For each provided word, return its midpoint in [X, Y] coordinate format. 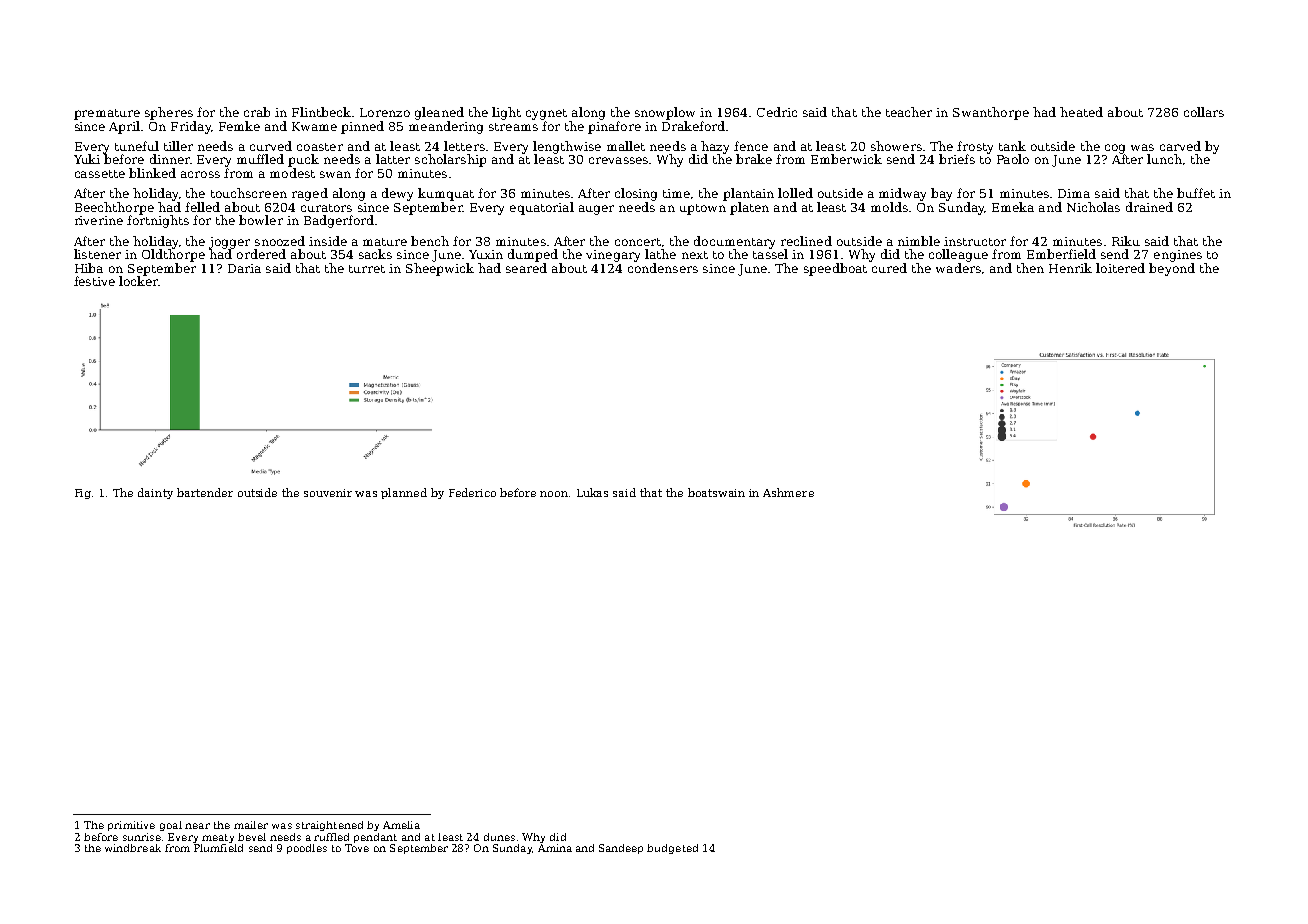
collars [1204, 112]
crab [257, 112]
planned [404, 493]
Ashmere [788, 492]
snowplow [665, 113]
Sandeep [621, 849]
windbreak [133, 848]
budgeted [672, 849]
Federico [472, 492]
